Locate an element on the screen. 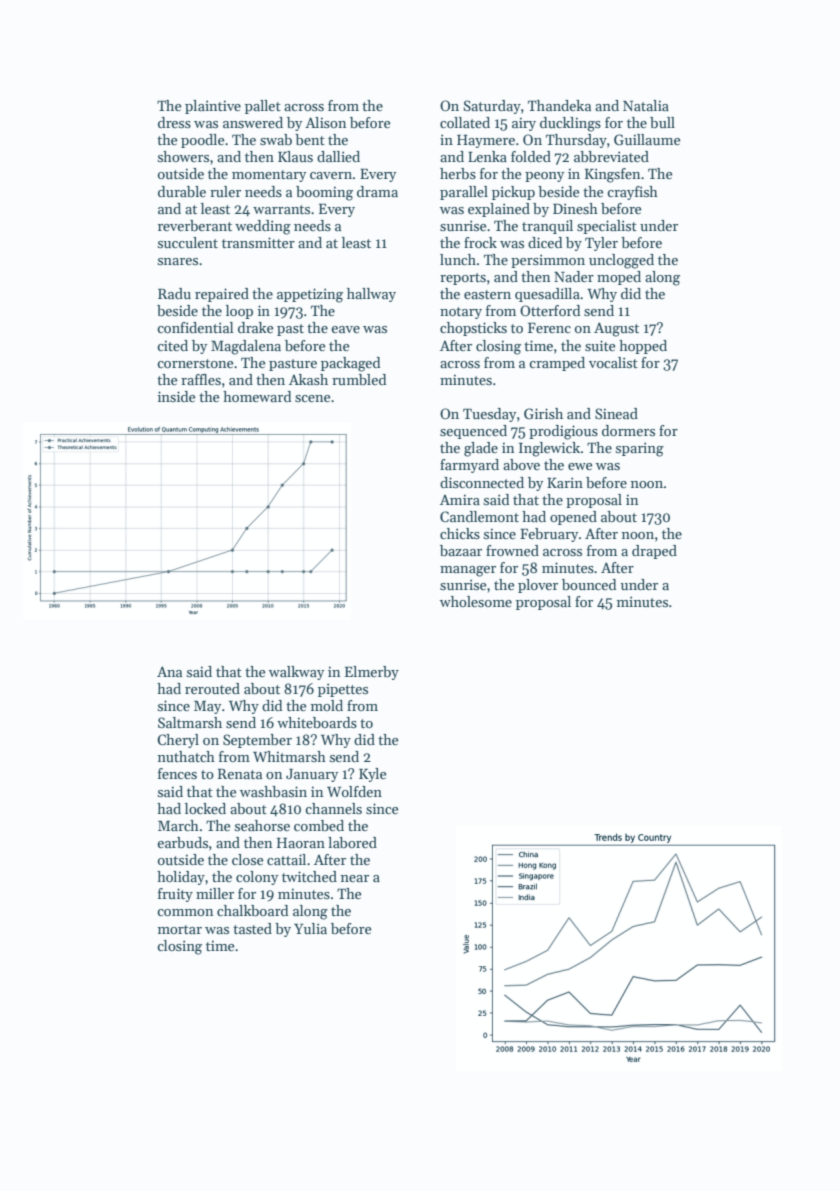  bounced is located at coordinates (589, 584).
